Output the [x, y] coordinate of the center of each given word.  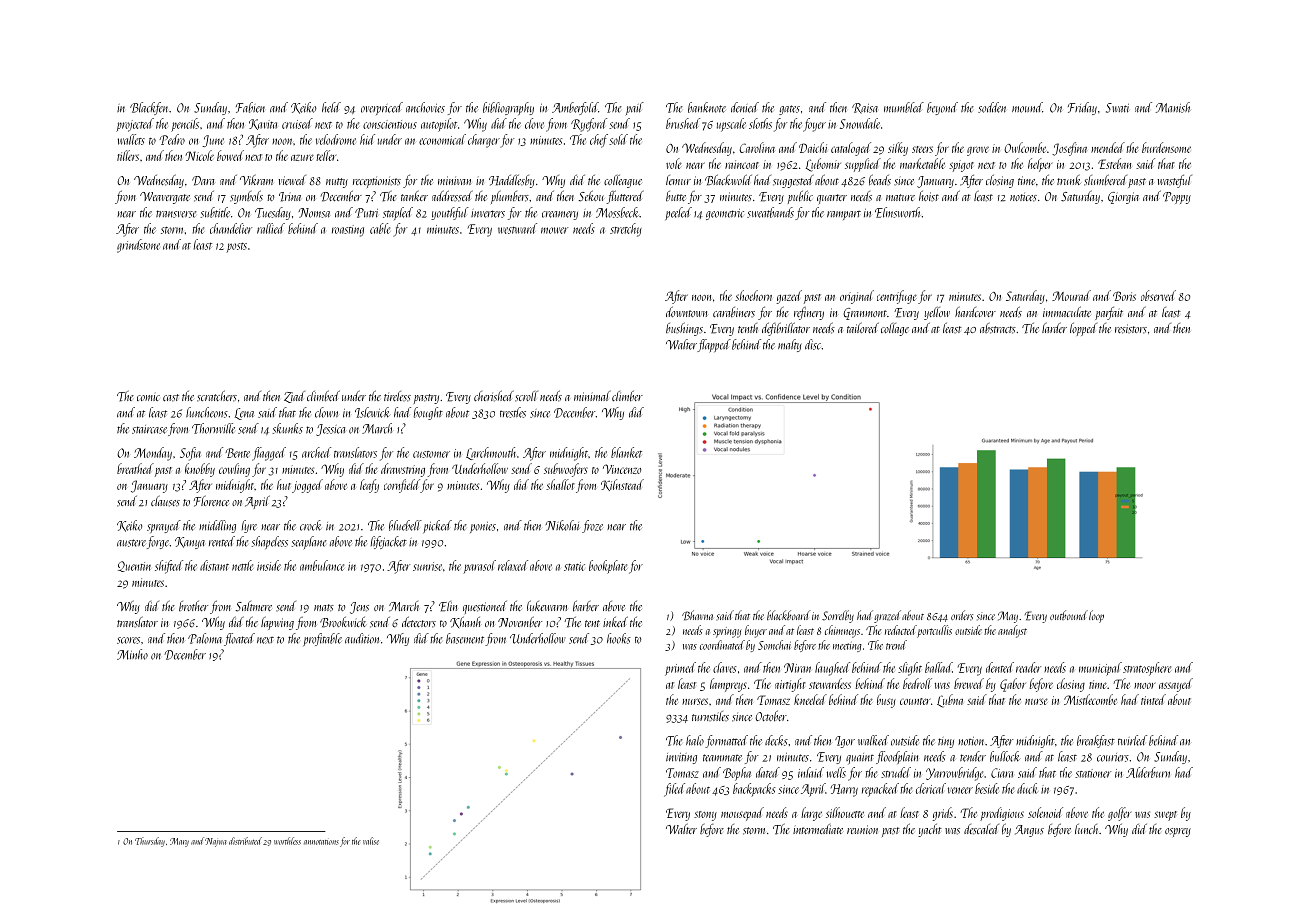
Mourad [1071, 295]
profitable [322, 639]
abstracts [998, 328]
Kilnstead [622, 485]
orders [962, 615]
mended [1108, 147]
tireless [397, 396]
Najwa [216, 842]
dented [1000, 667]
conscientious [390, 124]
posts [236, 248]
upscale [731, 125]
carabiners [734, 312]
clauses [165, 501]
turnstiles [710, 716]
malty [790, 345]
